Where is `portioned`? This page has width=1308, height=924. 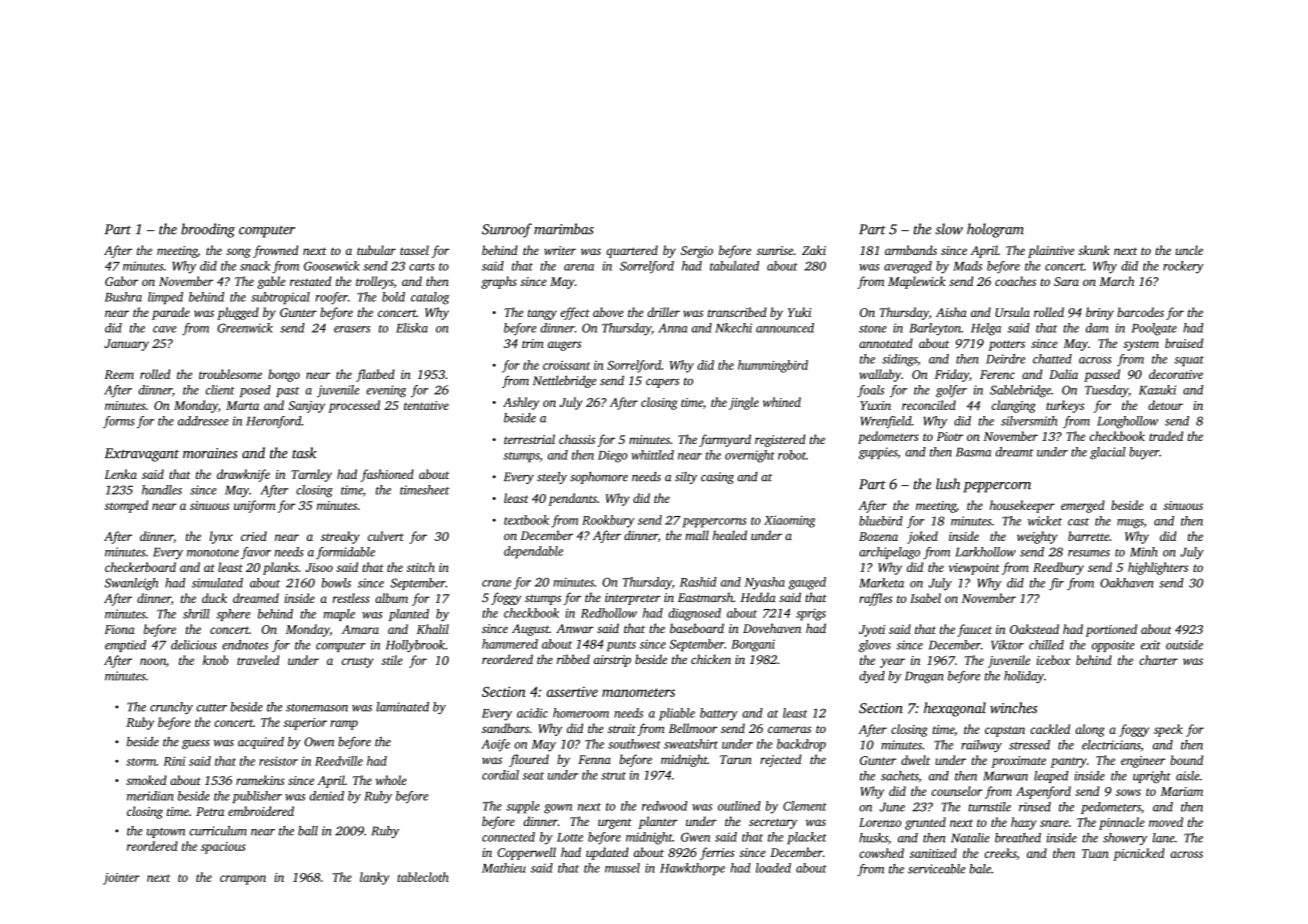
portioned is located at coordinates (1111, 630).
